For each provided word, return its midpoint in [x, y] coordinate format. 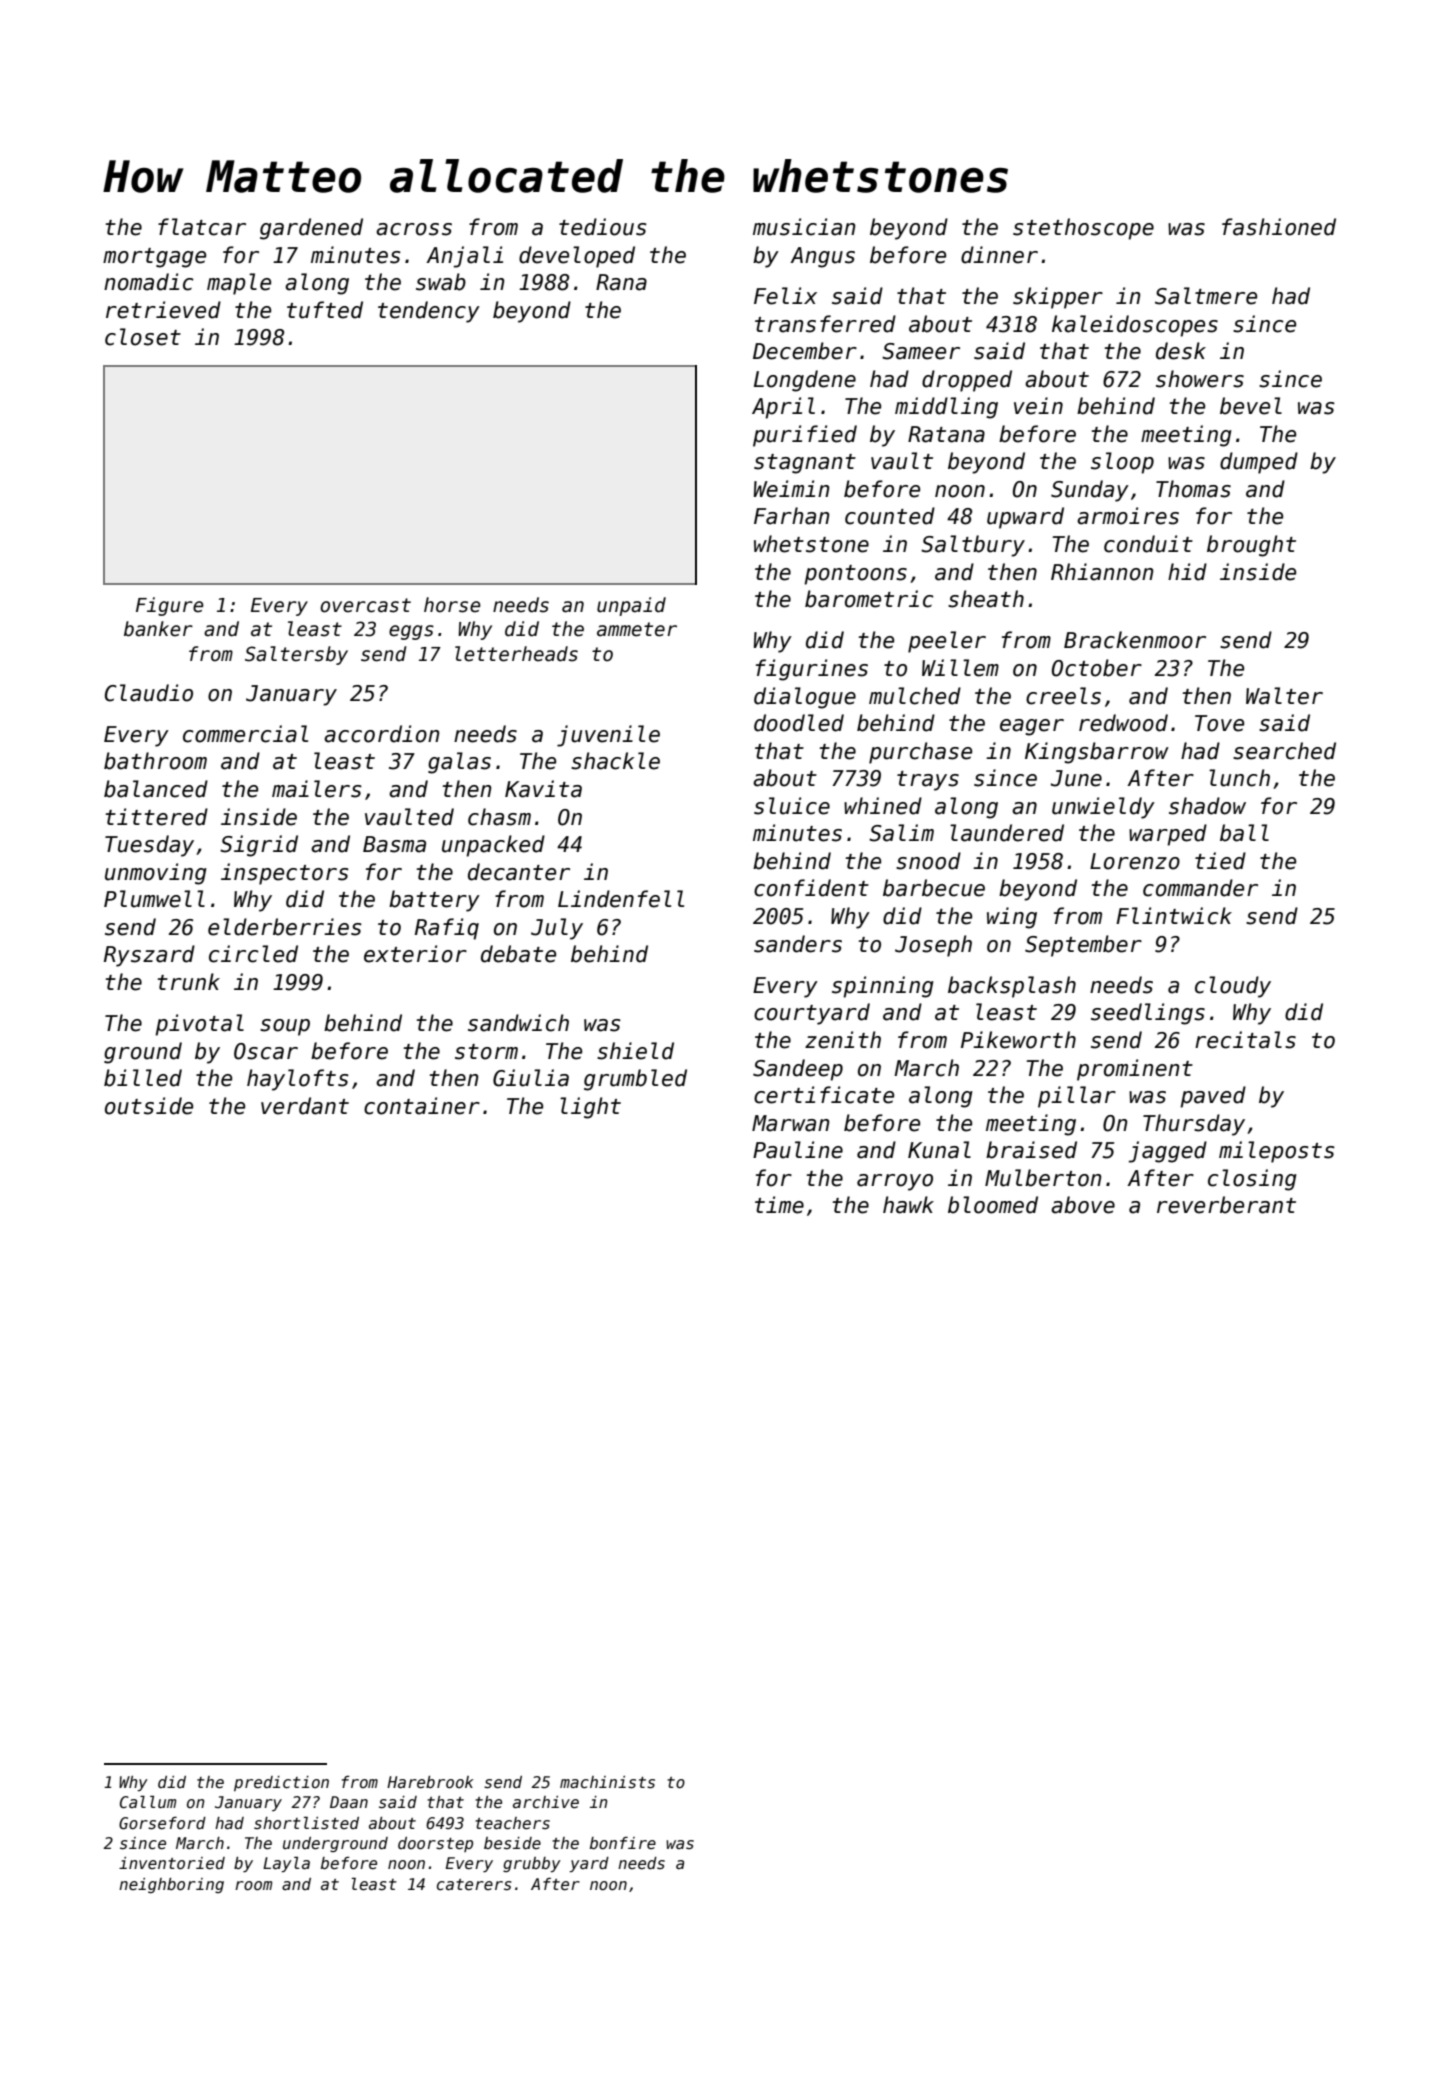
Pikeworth [1018, 1040]
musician [804, 227]
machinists [607, 1782]
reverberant [1226, 1205]
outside [149, 1106]
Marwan [790, 1123]
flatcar [202, 227]
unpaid [631, 606]
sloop [1122, 463]
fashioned [1279, 227]
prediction [281, 1783]
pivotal [199, 1025]
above [1083, 1205]
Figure [170, 606]
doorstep [435, 1844]
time [779, 1205]
